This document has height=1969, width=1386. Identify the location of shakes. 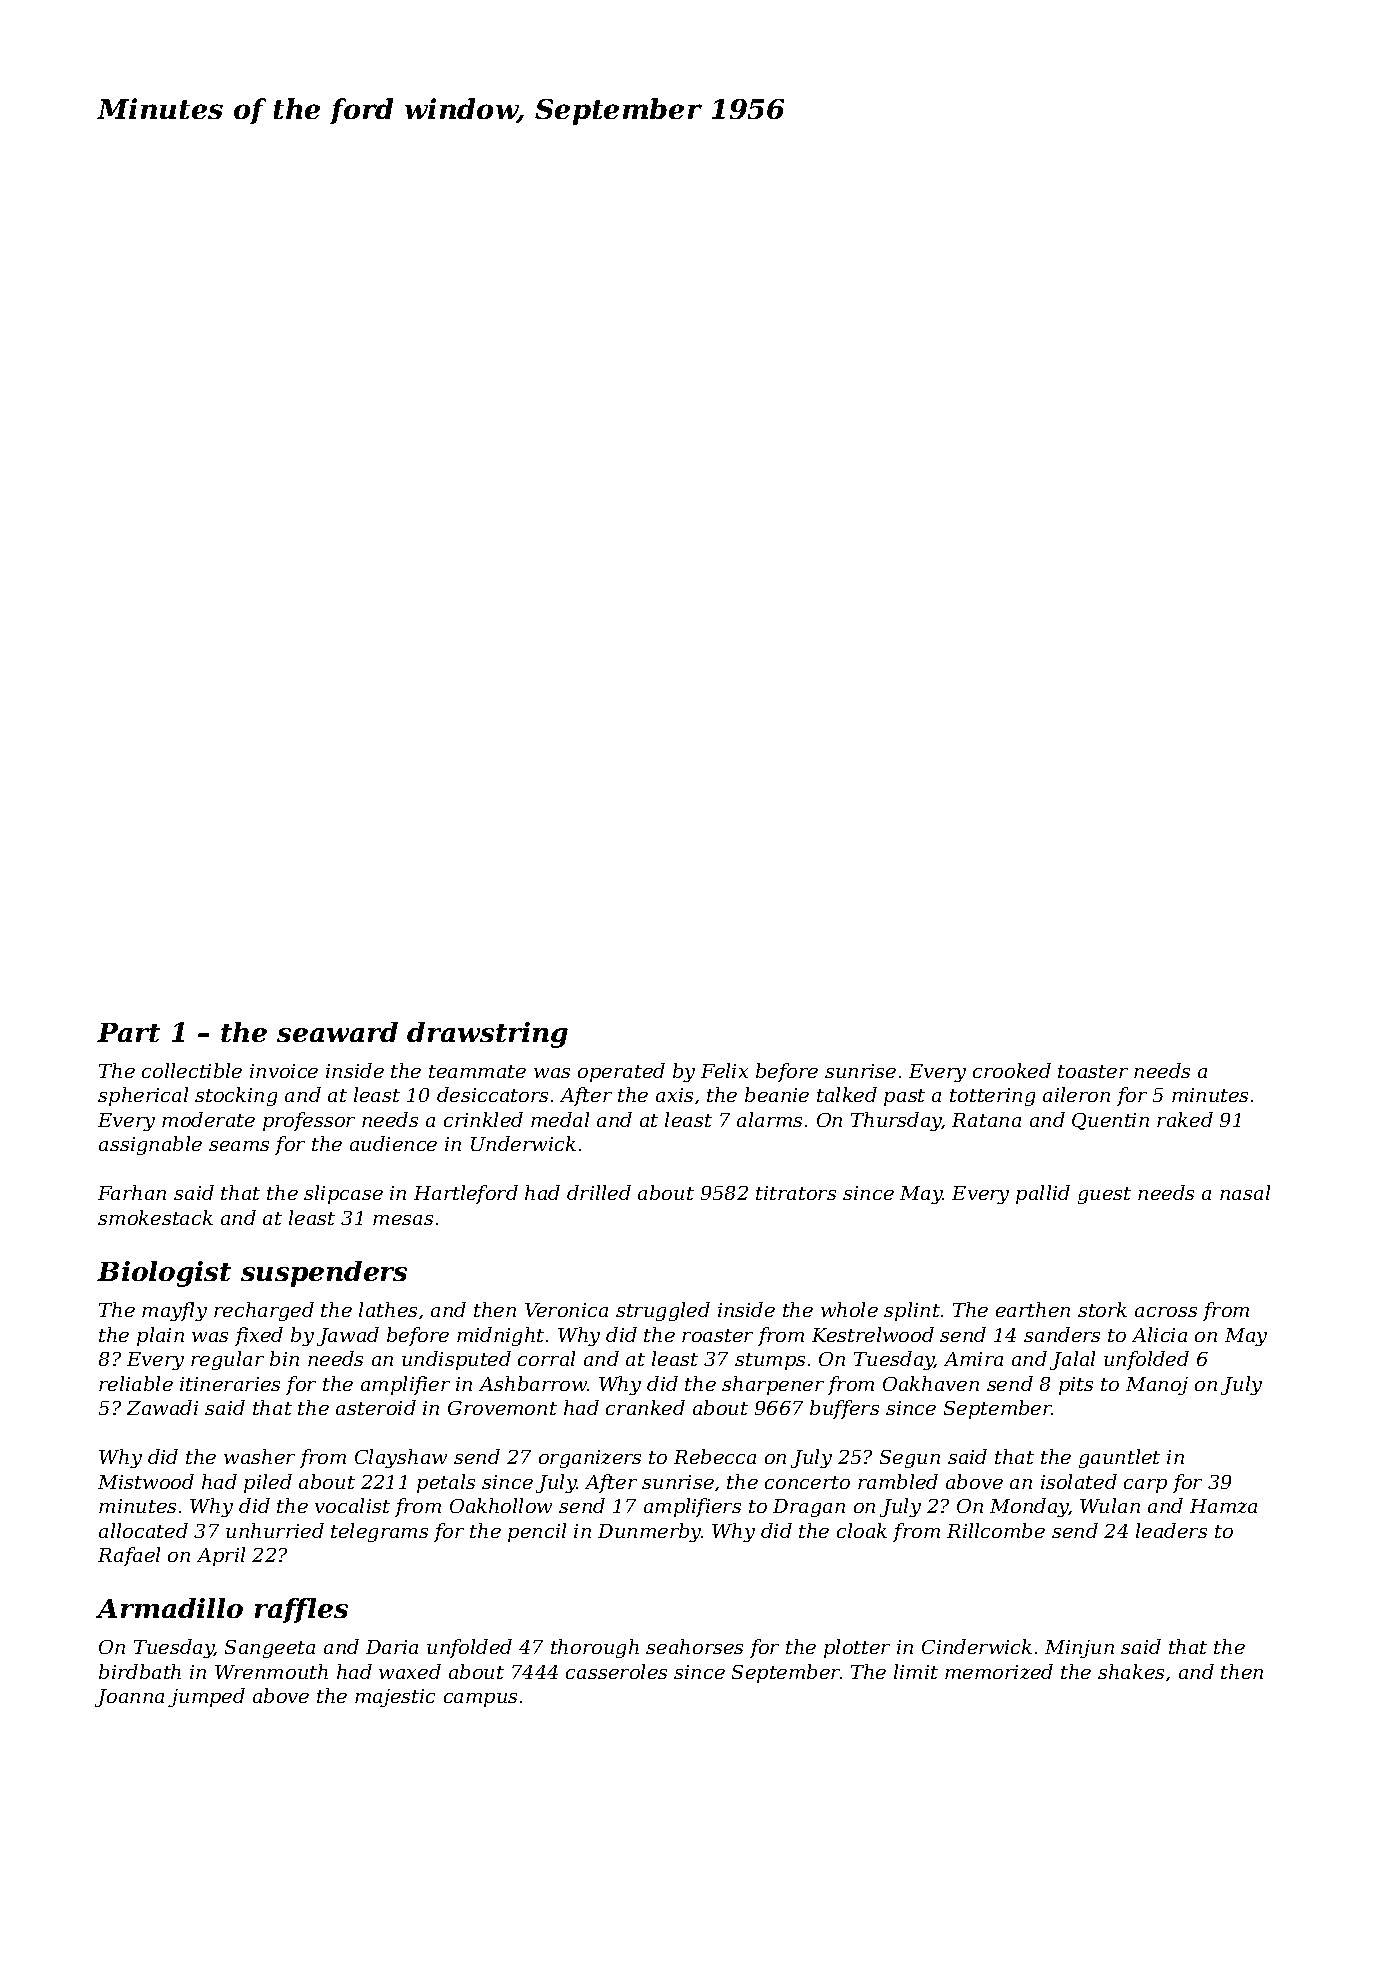
(1131, 1671).
